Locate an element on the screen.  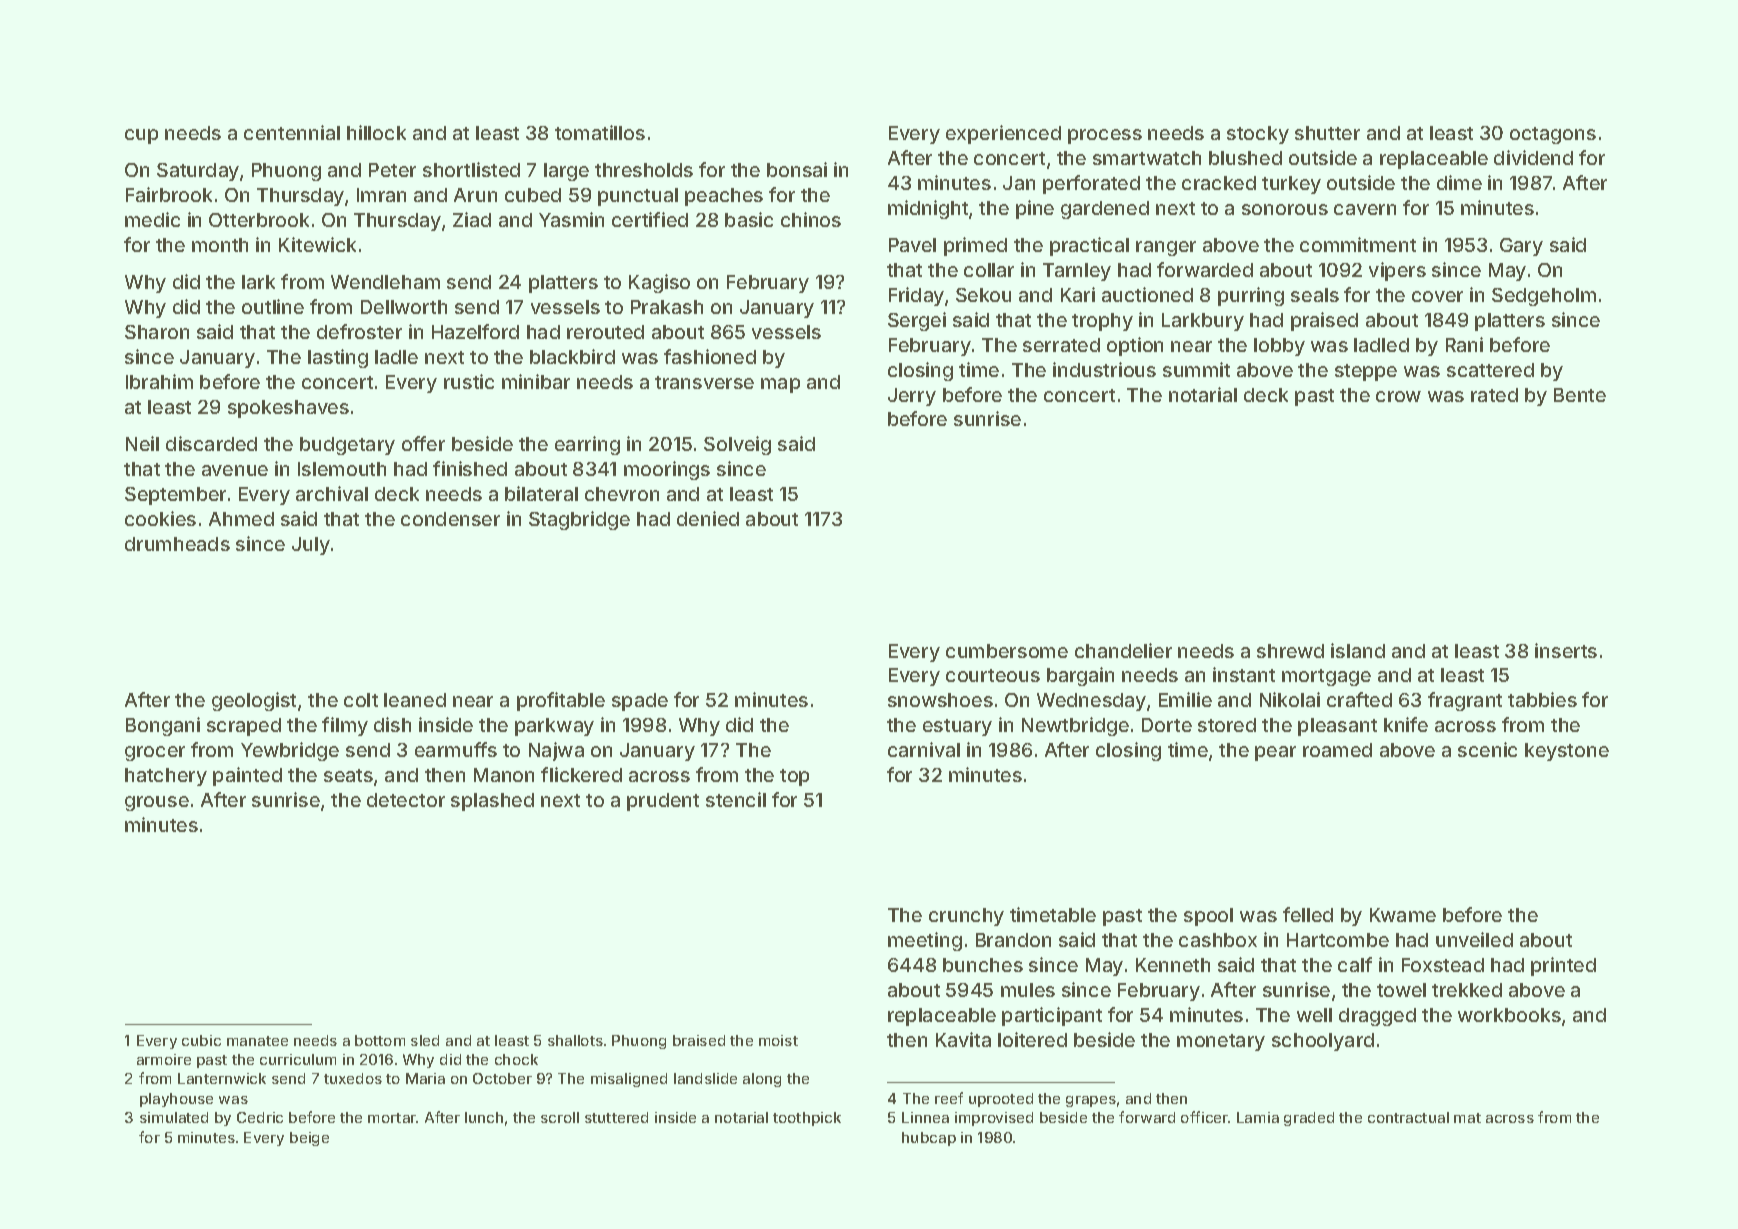
Sharon is located at coordinates (157, 332).
